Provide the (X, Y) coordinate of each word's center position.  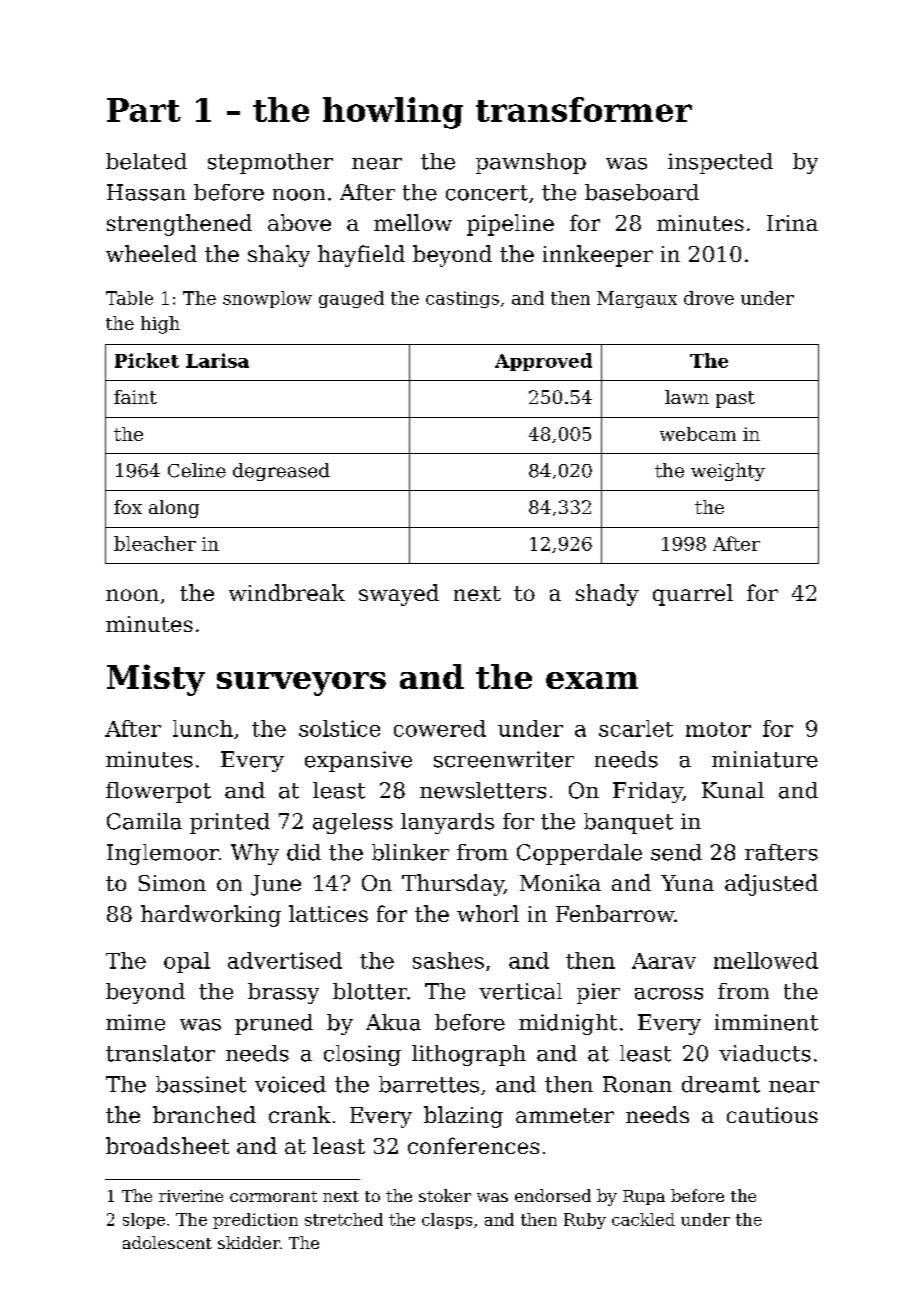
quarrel (693, 595)
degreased (281, 472)
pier (598, 993)
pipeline (510, 225)
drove (709, 298)
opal (187, 962)
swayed (399, 595)
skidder (249, 1242)
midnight (568, 1024)
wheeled (151, 253)
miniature (765, 759)
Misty (156, 680)
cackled (643, 1219)
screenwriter (504, 759)
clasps (447, 1221)
